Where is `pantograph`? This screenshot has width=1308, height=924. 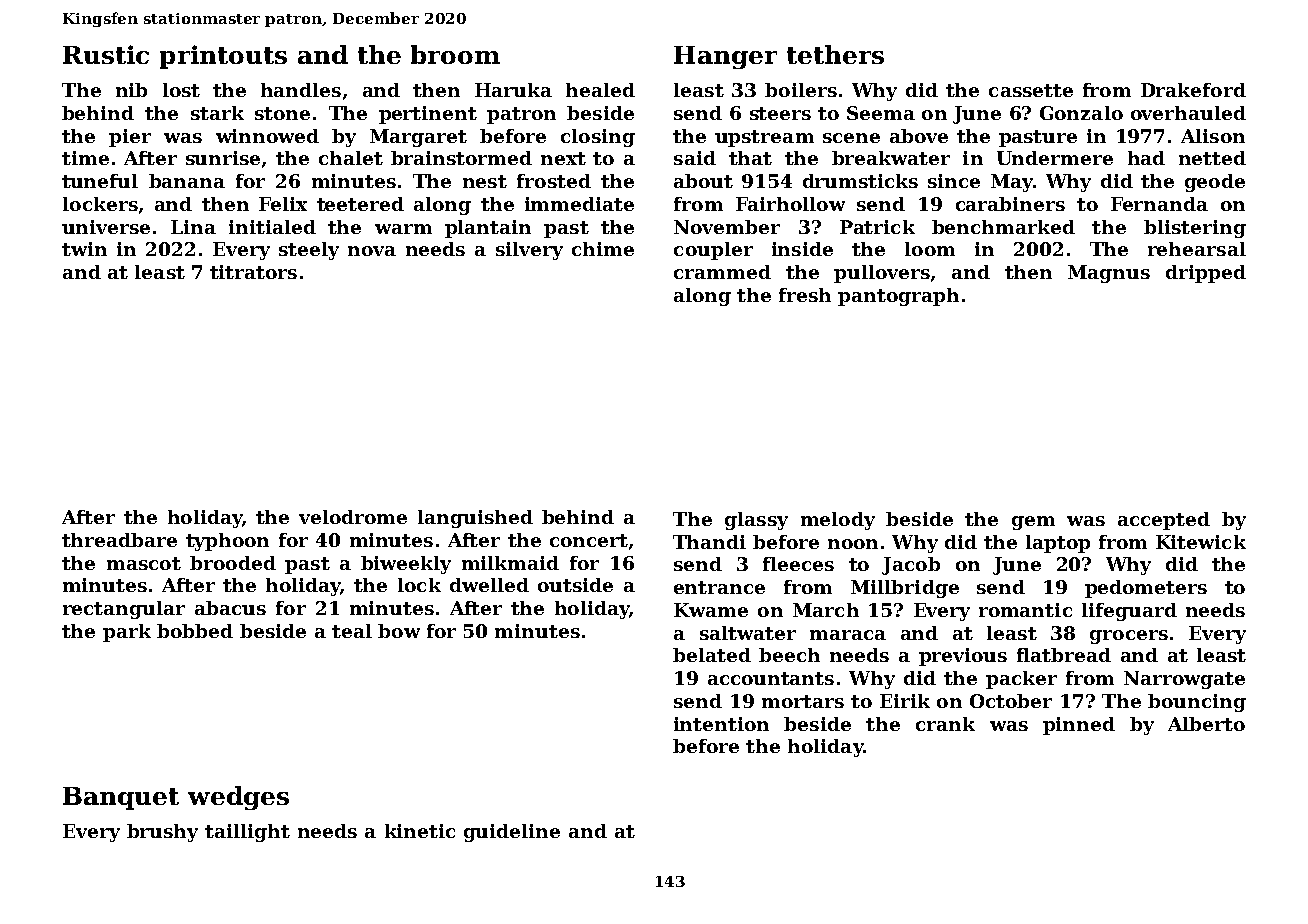
pantograph is located at coordinates (898, 297).
